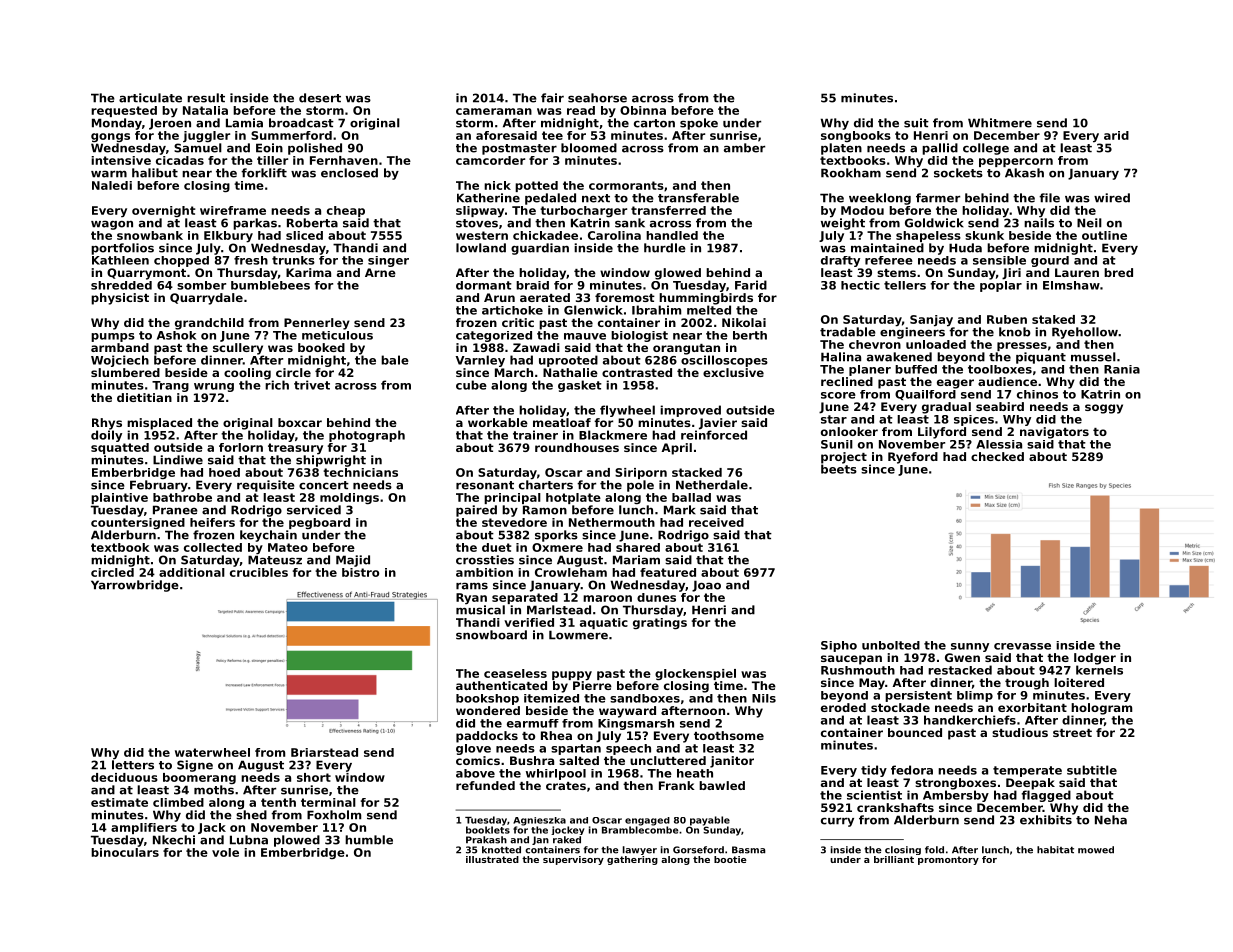 Image resolution: width=1233 pixels, height=952 pixels. Describe the element at coordinates (159, 424) in the screenshot. I see `misplaced` at that location.
